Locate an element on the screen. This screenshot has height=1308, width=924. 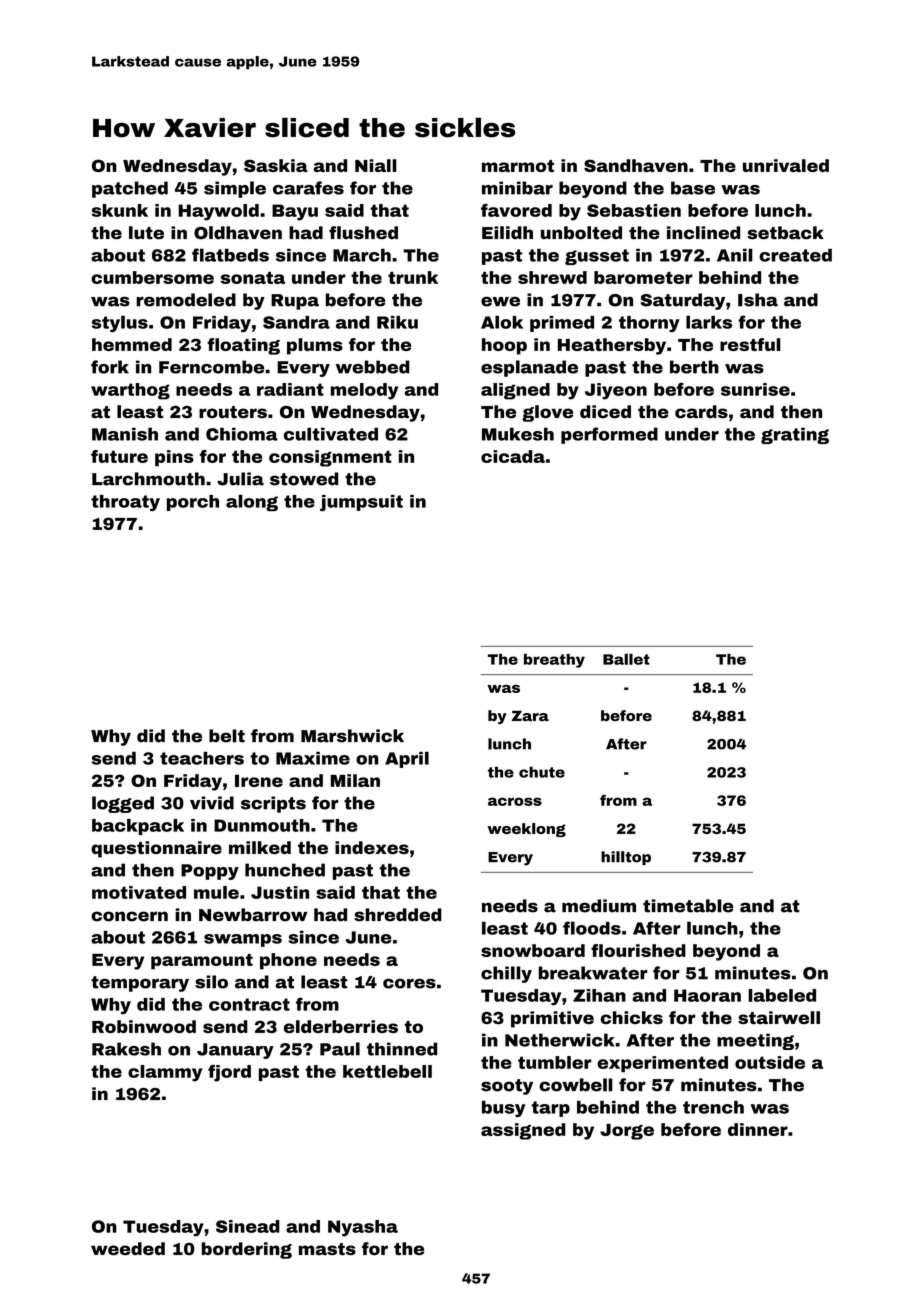
cicada is located at coordinates (513, 456).
